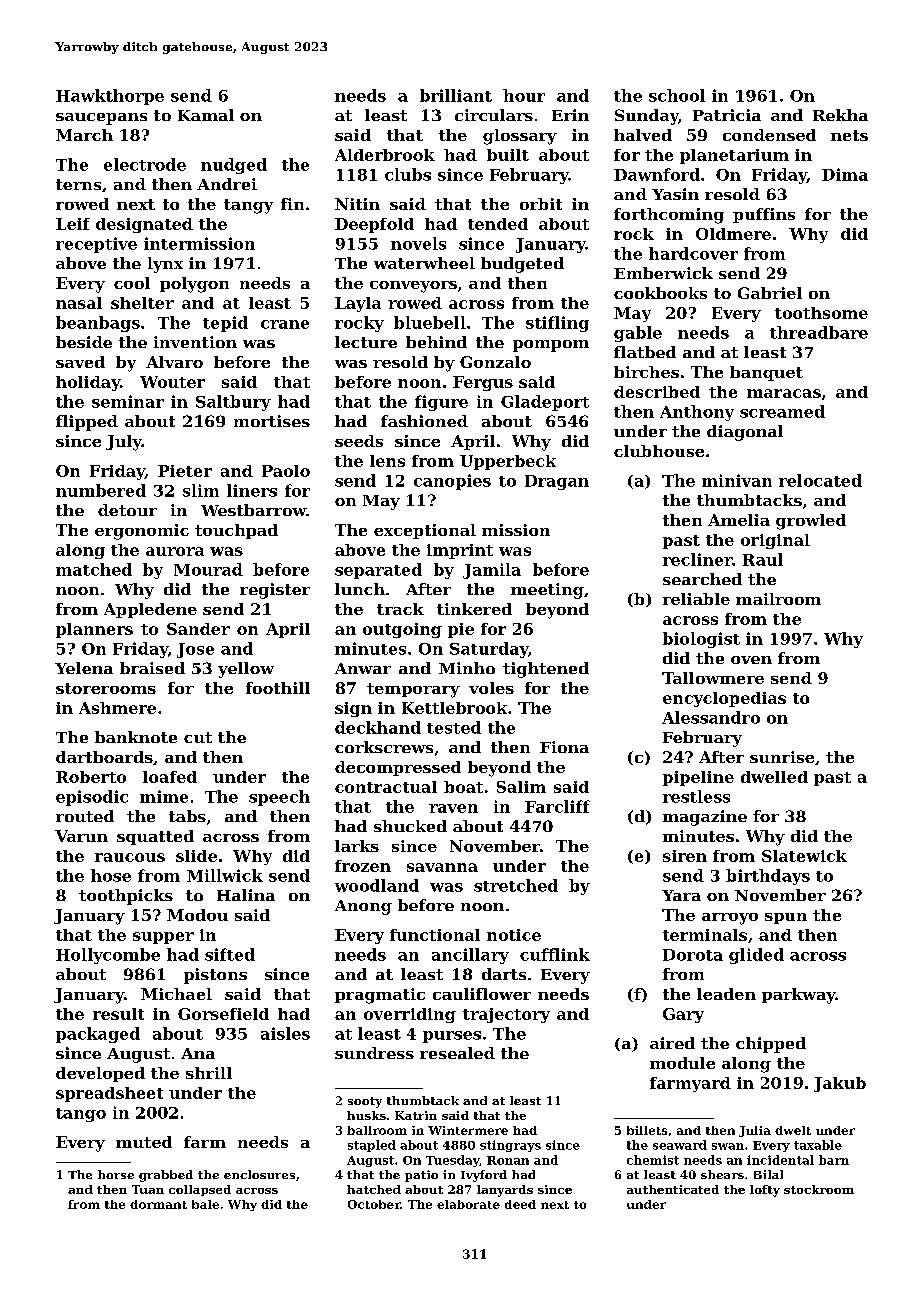 The height and width of the screenshot is (1308, 924). I want to click on horse, so click(116, 1174).
